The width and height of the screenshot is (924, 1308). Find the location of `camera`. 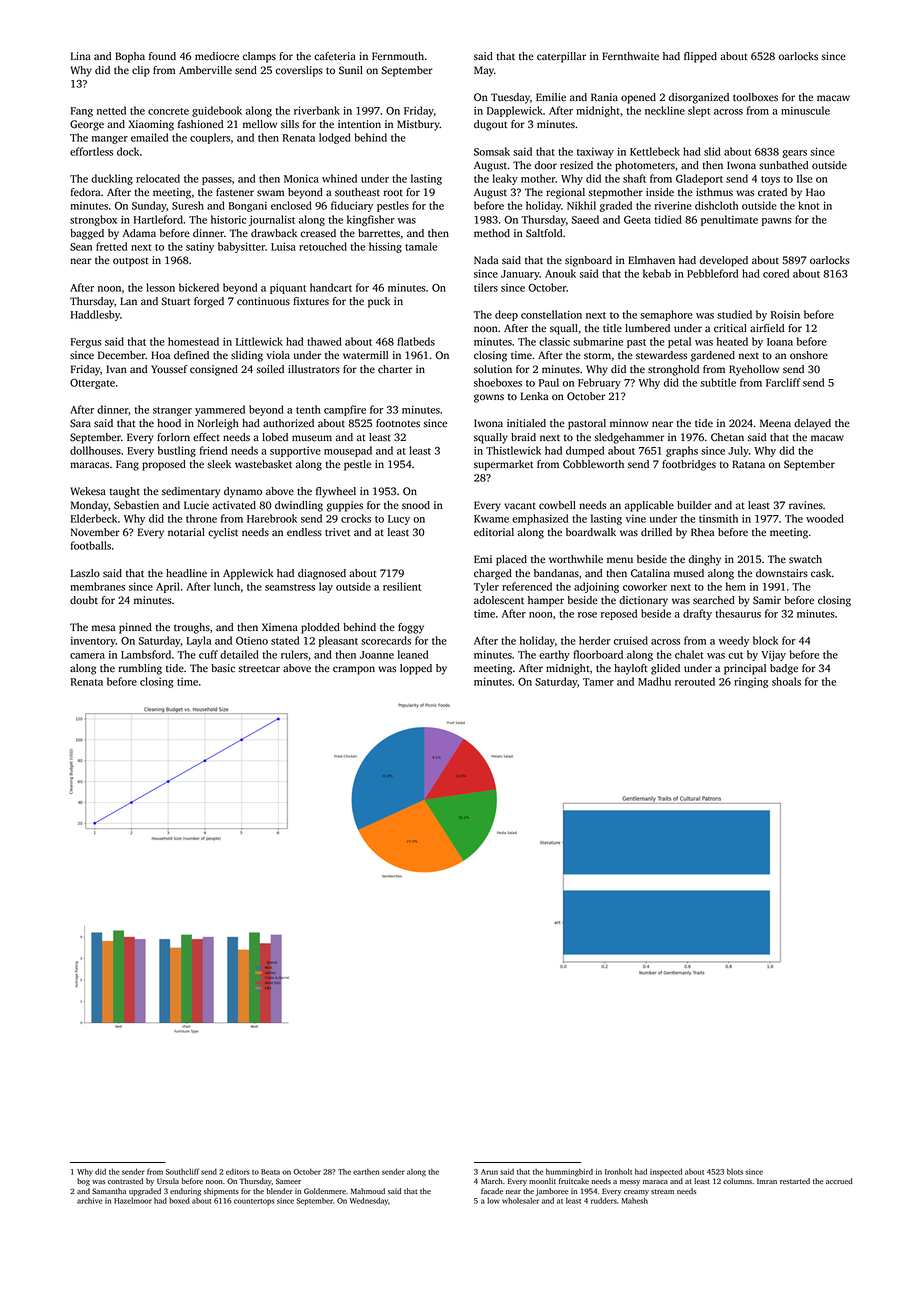

camera is located at coordinates (87, 656).
